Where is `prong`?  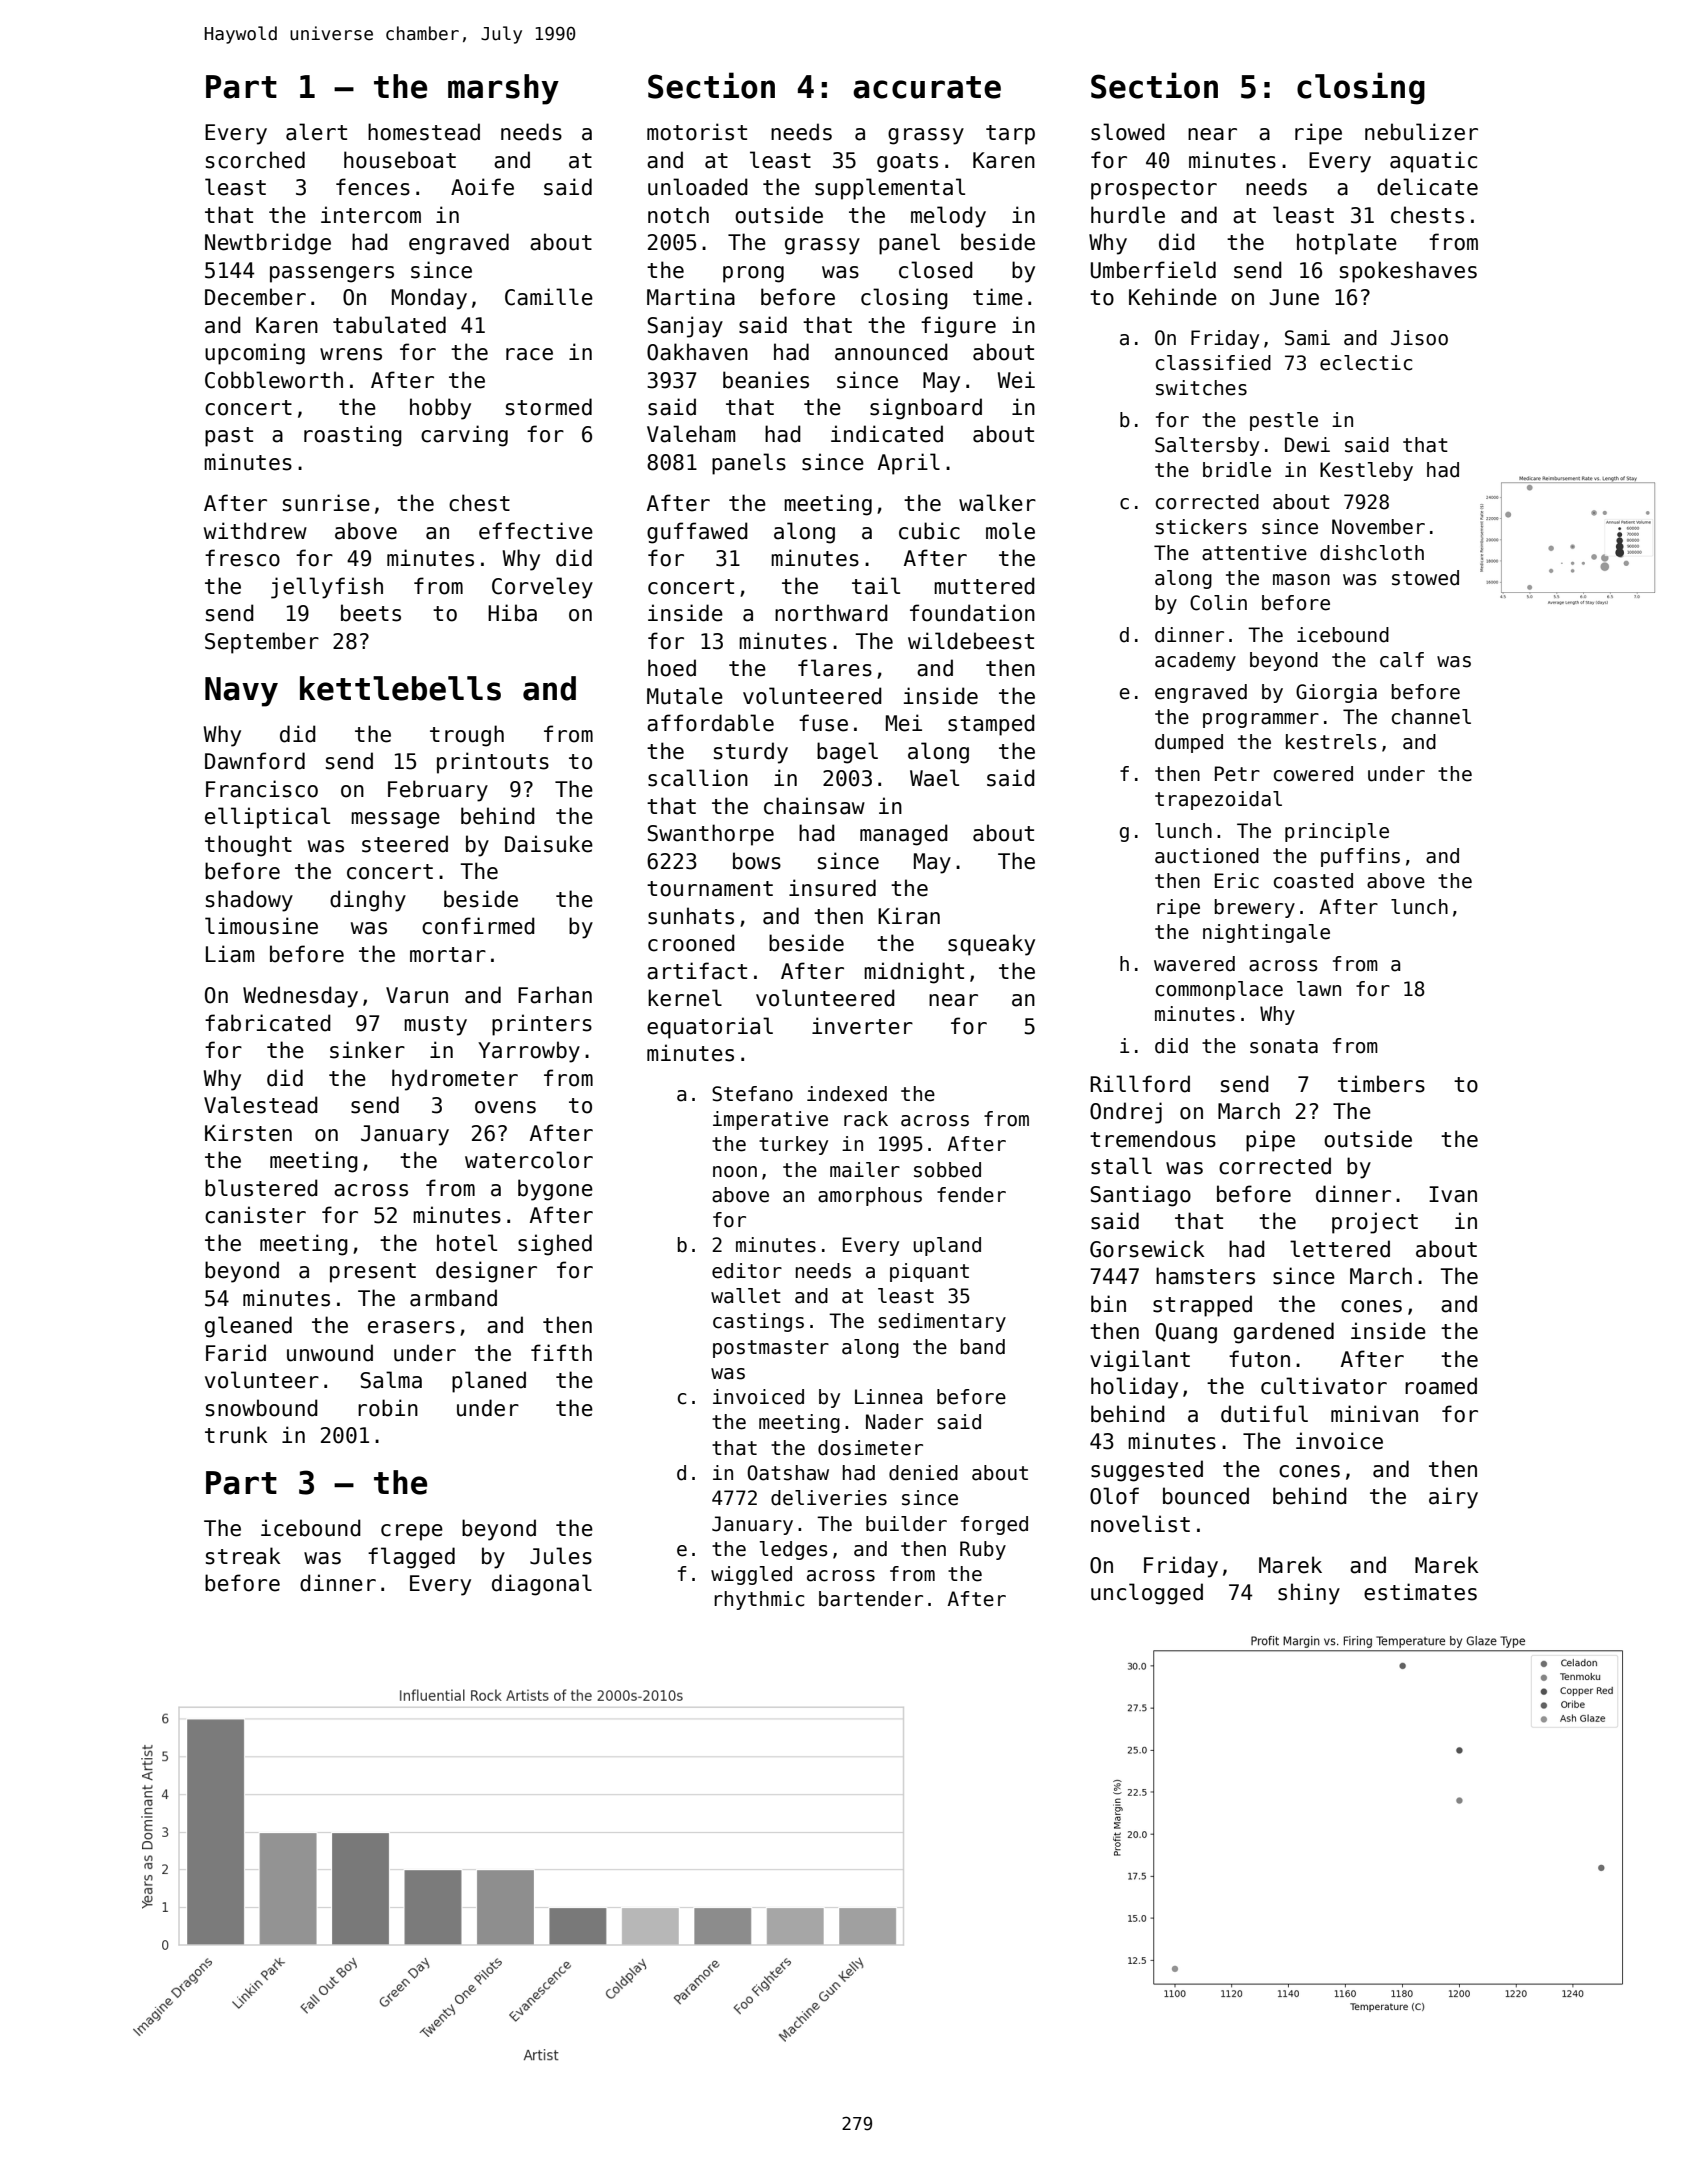 prong is located at coordinates (753, 274).
